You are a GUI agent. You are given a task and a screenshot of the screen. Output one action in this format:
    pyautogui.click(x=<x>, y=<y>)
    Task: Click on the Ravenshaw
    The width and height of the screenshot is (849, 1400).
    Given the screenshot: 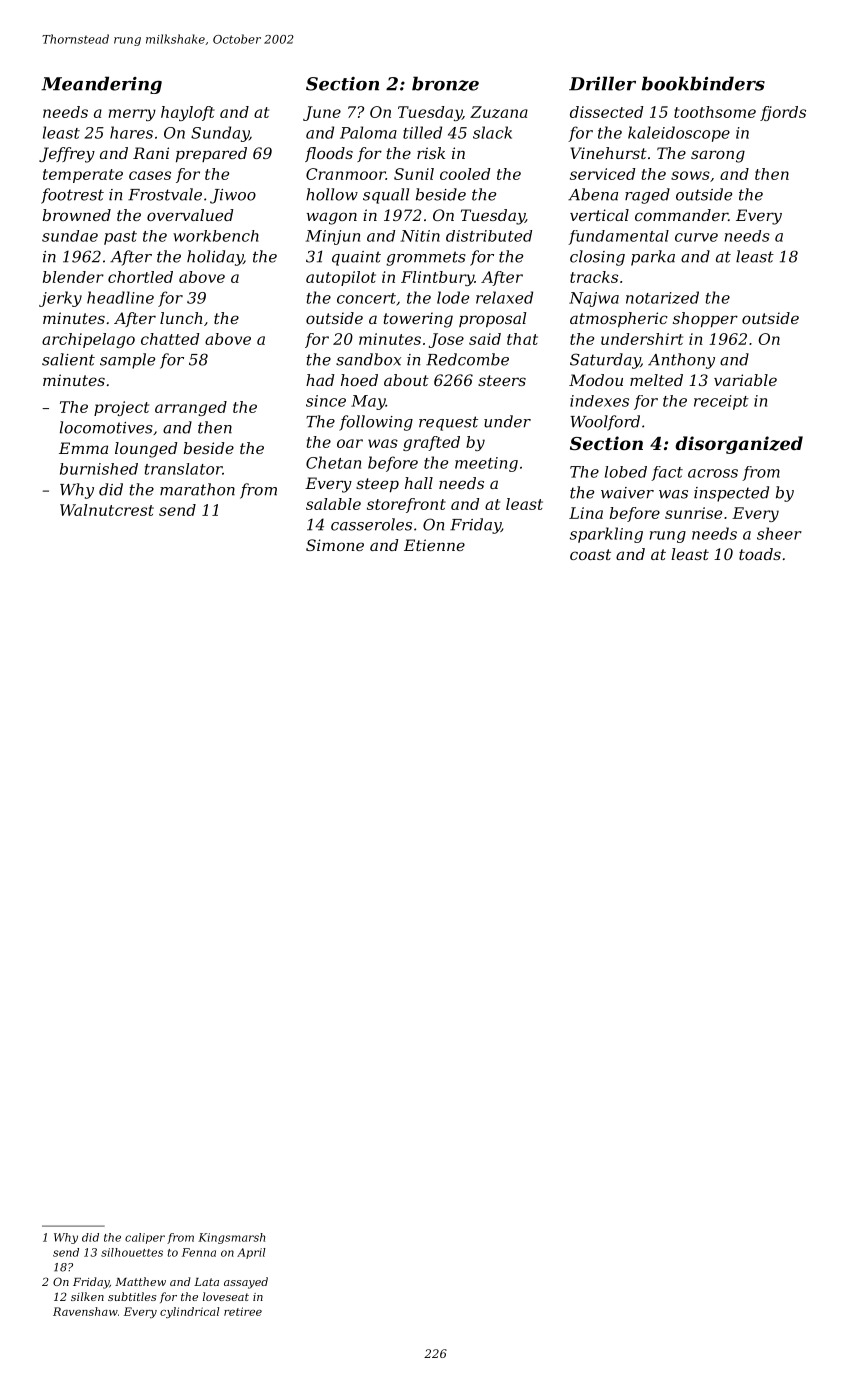 What is the action you would take?
    pyautogui.click(x=85, y=1311)
